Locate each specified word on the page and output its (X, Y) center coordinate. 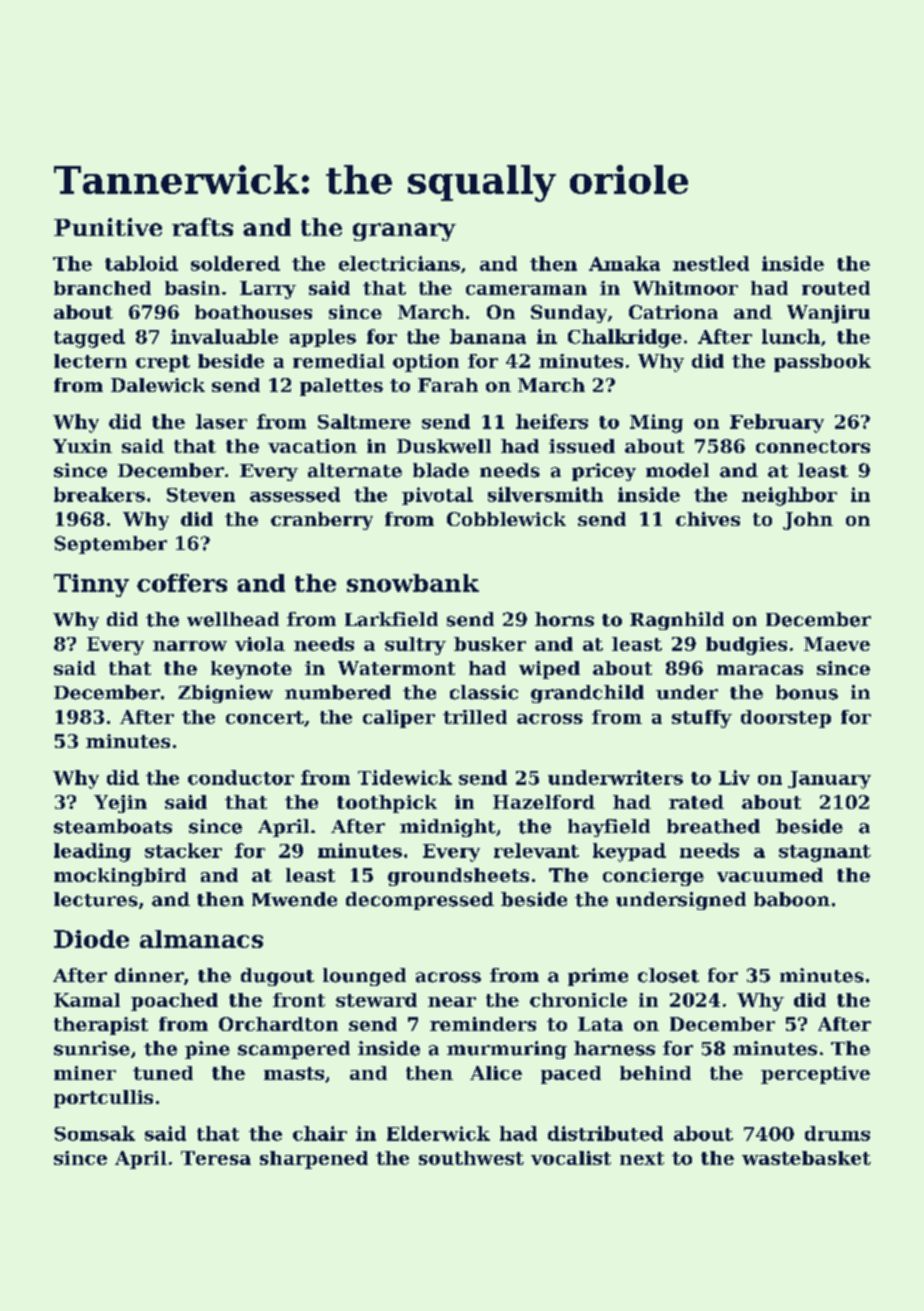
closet (668, 975)
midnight (448, 828)
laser (221, 421)
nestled (711, 263)
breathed (713, 826)
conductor (241, 777)
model (677, 470)
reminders (483, 1024)
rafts (202, 227)
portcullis (103, 1099)
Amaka (624, 263)
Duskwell (444, 446)
